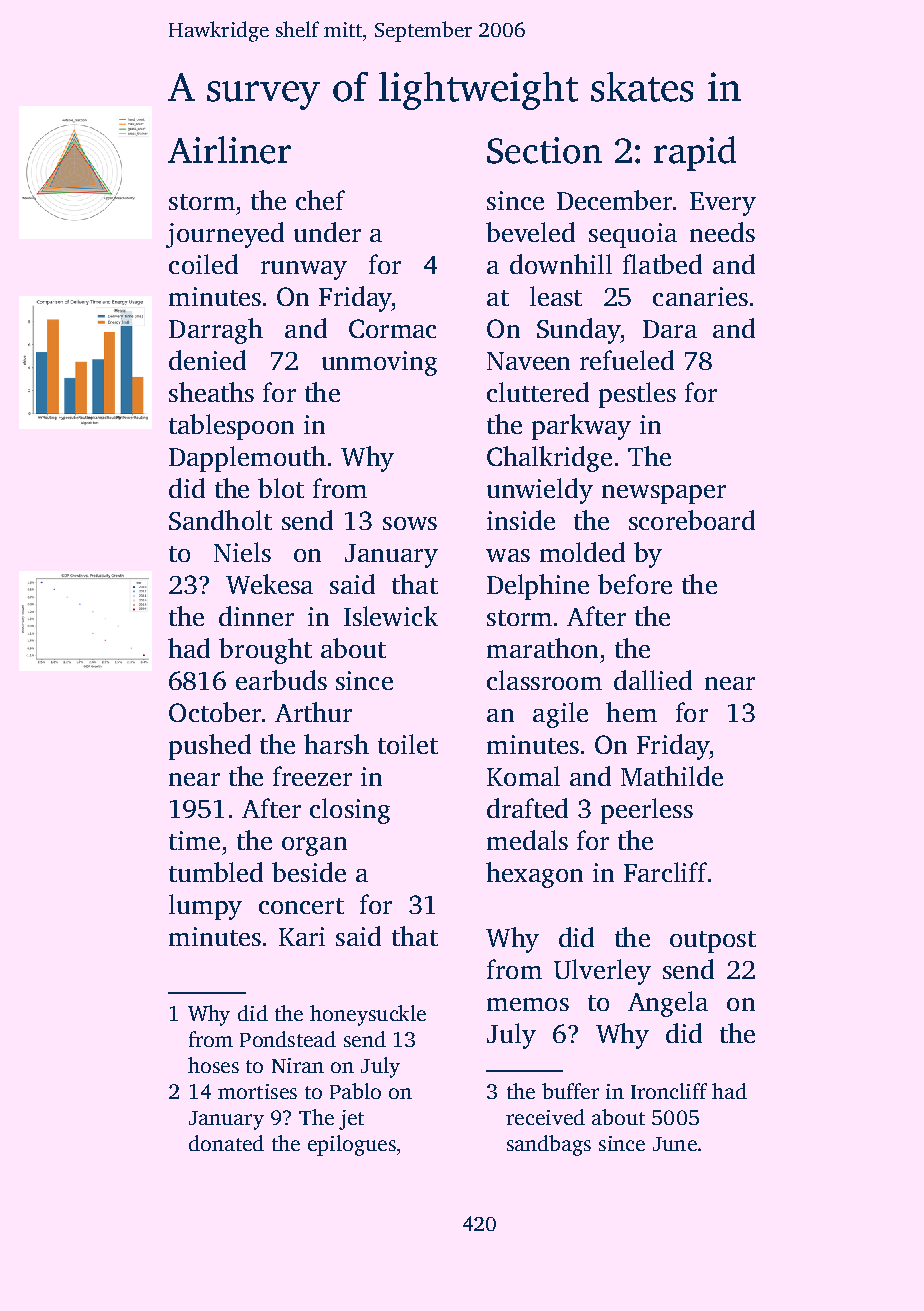 This screenshot has height=1311, width=924. What do you see at coordinates (355, 1091) in the screenshot?
I see `Pablo` at bounding box center [355, 1091].
